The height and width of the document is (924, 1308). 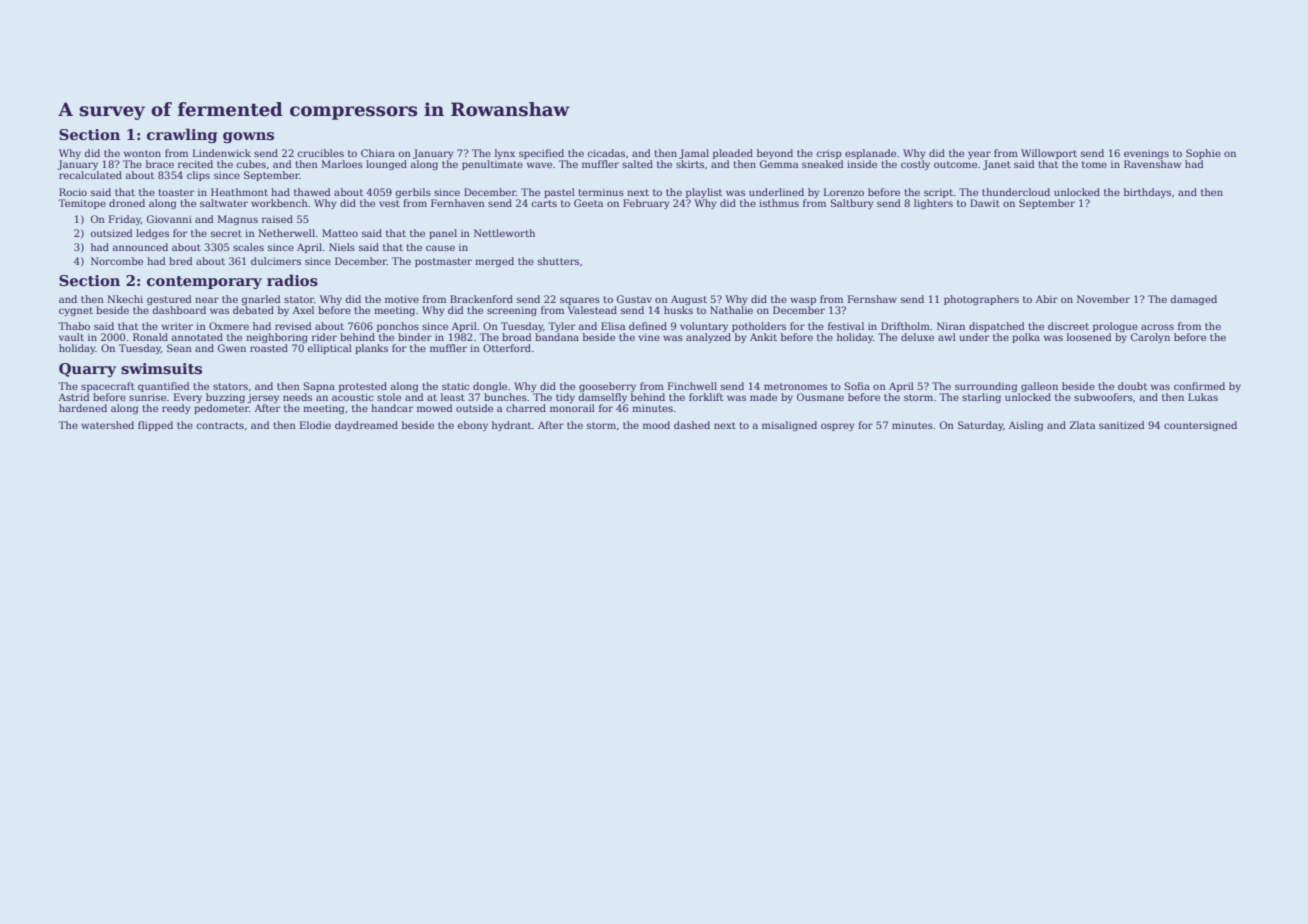 What do you see at coordinates (176, 409) in the document?
I see `reedy` at bounding box center [176, 409].
